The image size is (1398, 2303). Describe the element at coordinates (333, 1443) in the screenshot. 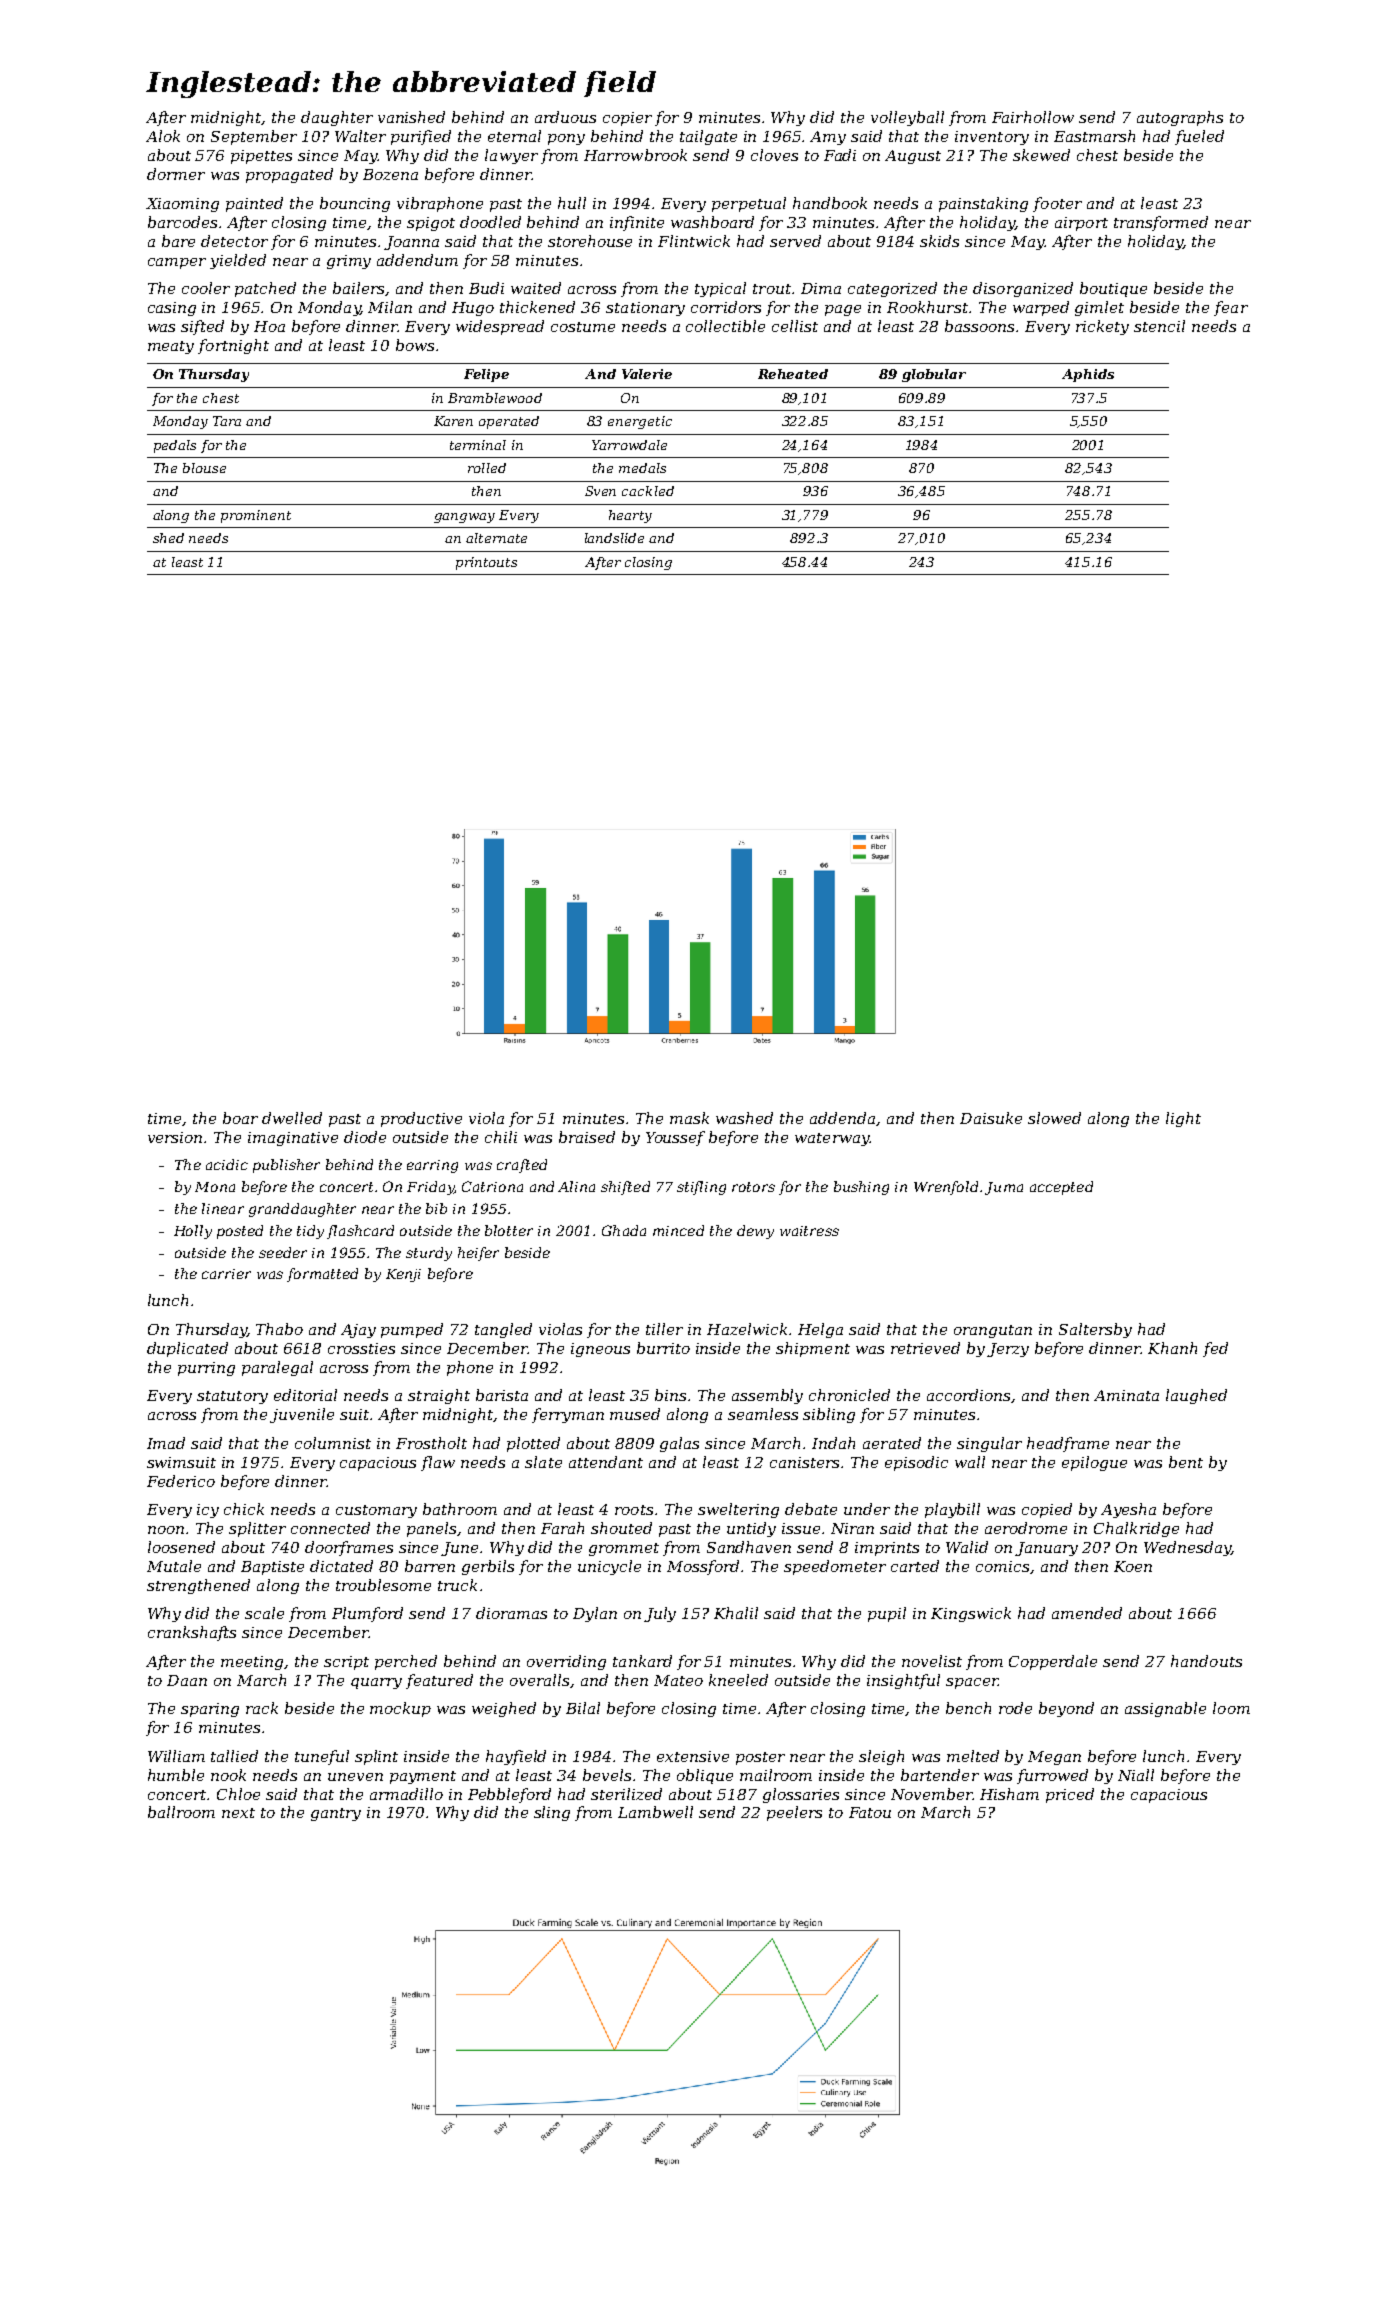

I see `columnist` at that location.
